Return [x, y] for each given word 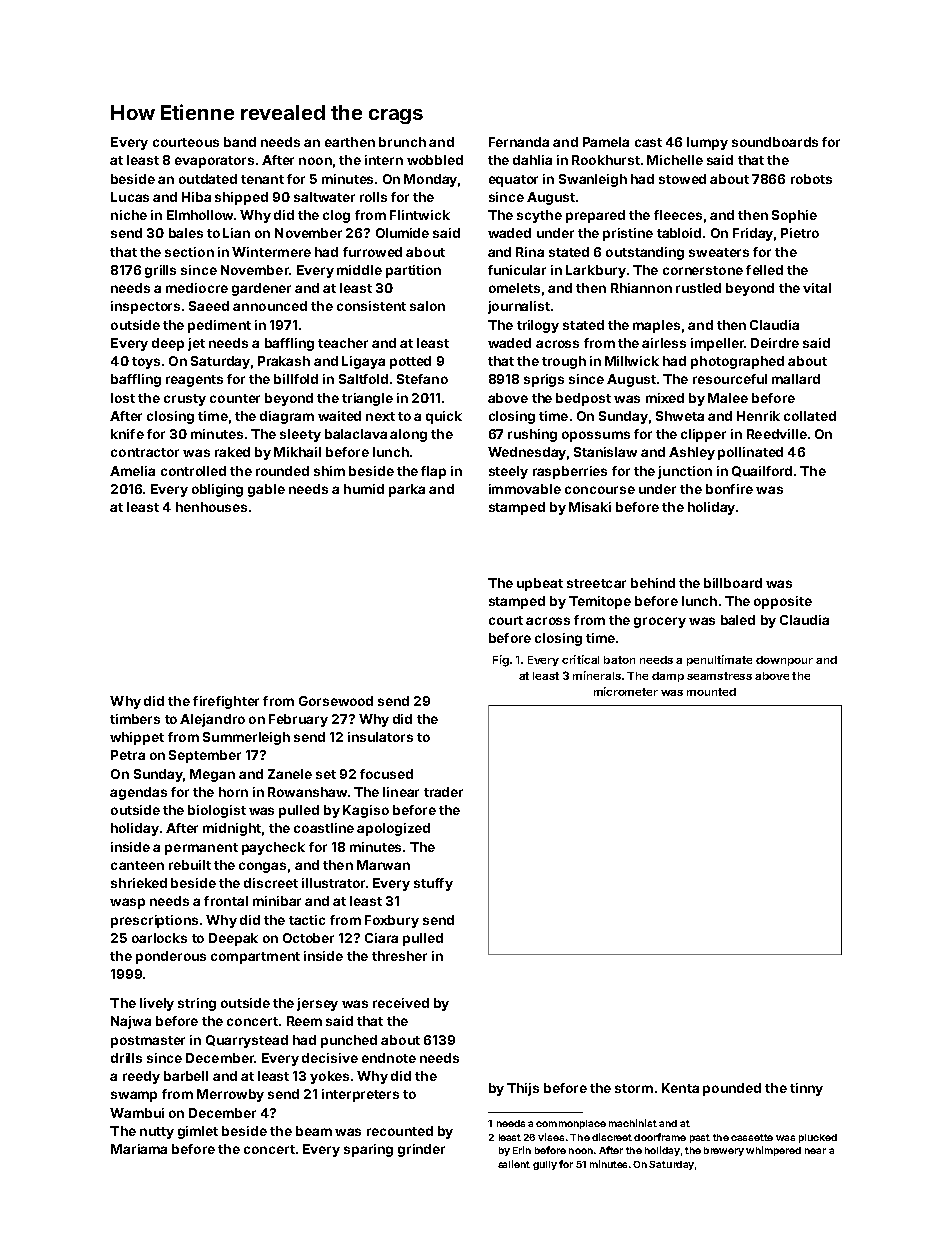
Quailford [762, 471]
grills [160, 271]
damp [668, 677]
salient [514, 1164]
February [298, 720]
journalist [519, 307]
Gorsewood [336, 701]
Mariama [139, 1149]
